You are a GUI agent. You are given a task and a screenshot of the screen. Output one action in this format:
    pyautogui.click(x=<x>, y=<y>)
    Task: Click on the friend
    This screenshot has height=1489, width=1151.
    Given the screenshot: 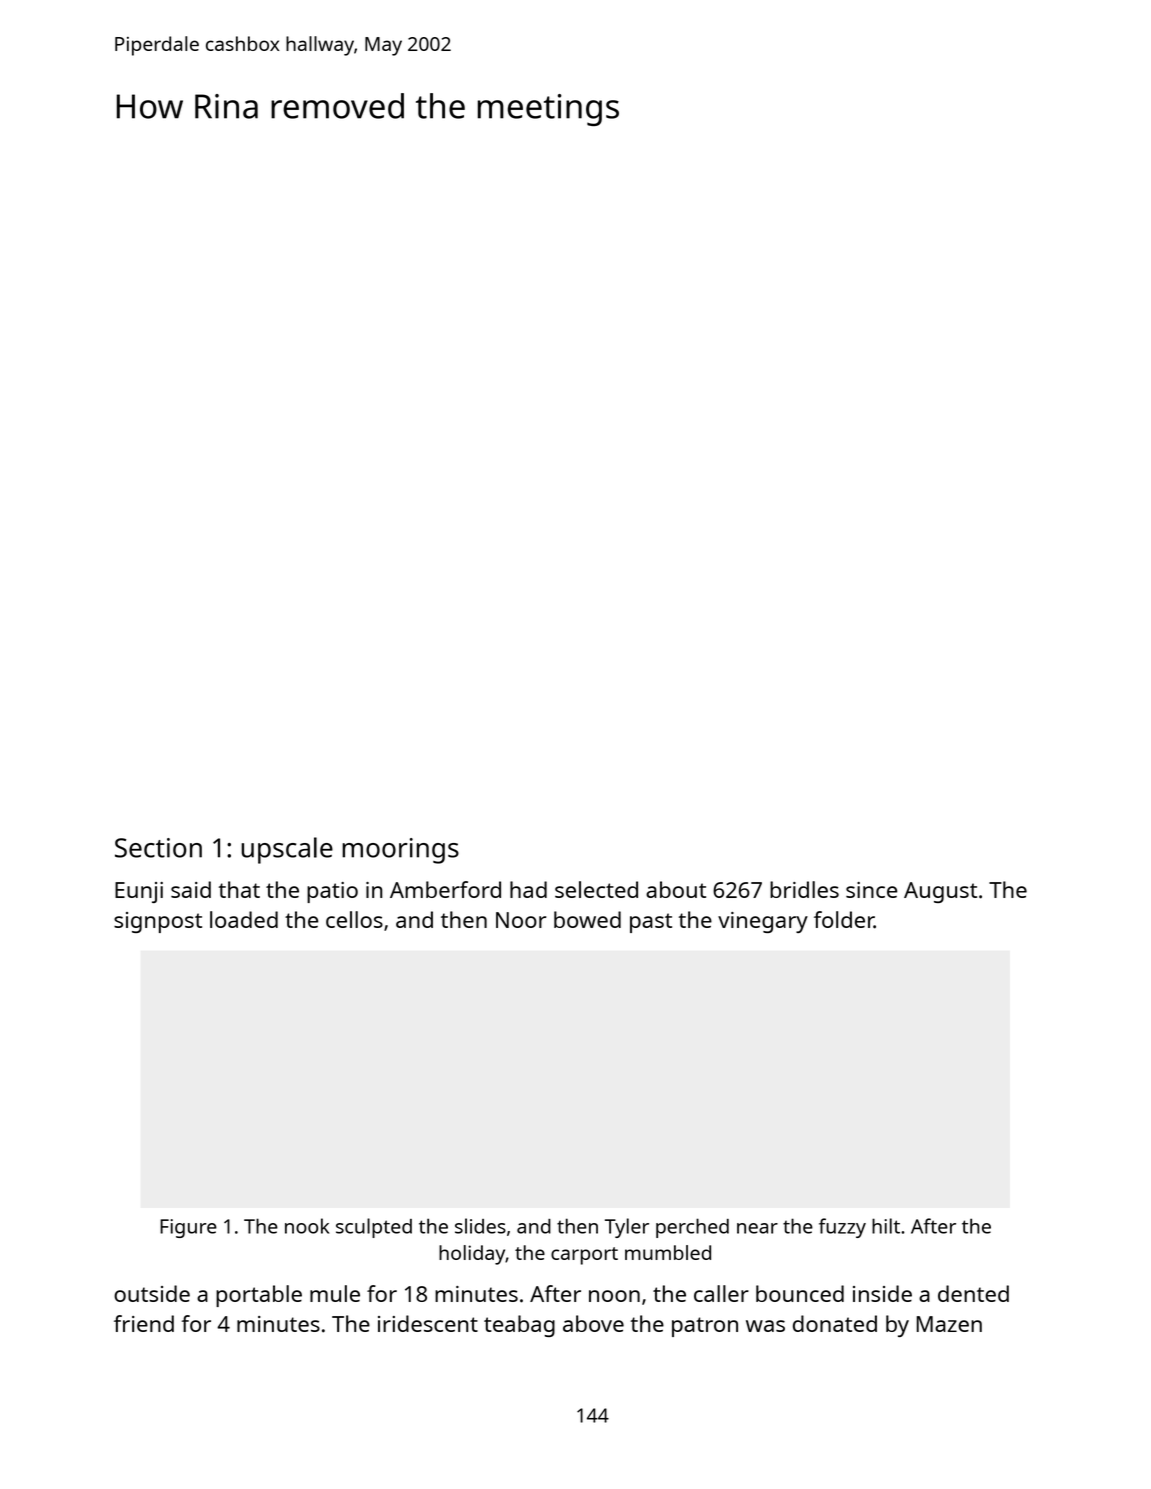 What is the action you would take?
    pyautogui.click(x=144, y=1323)
